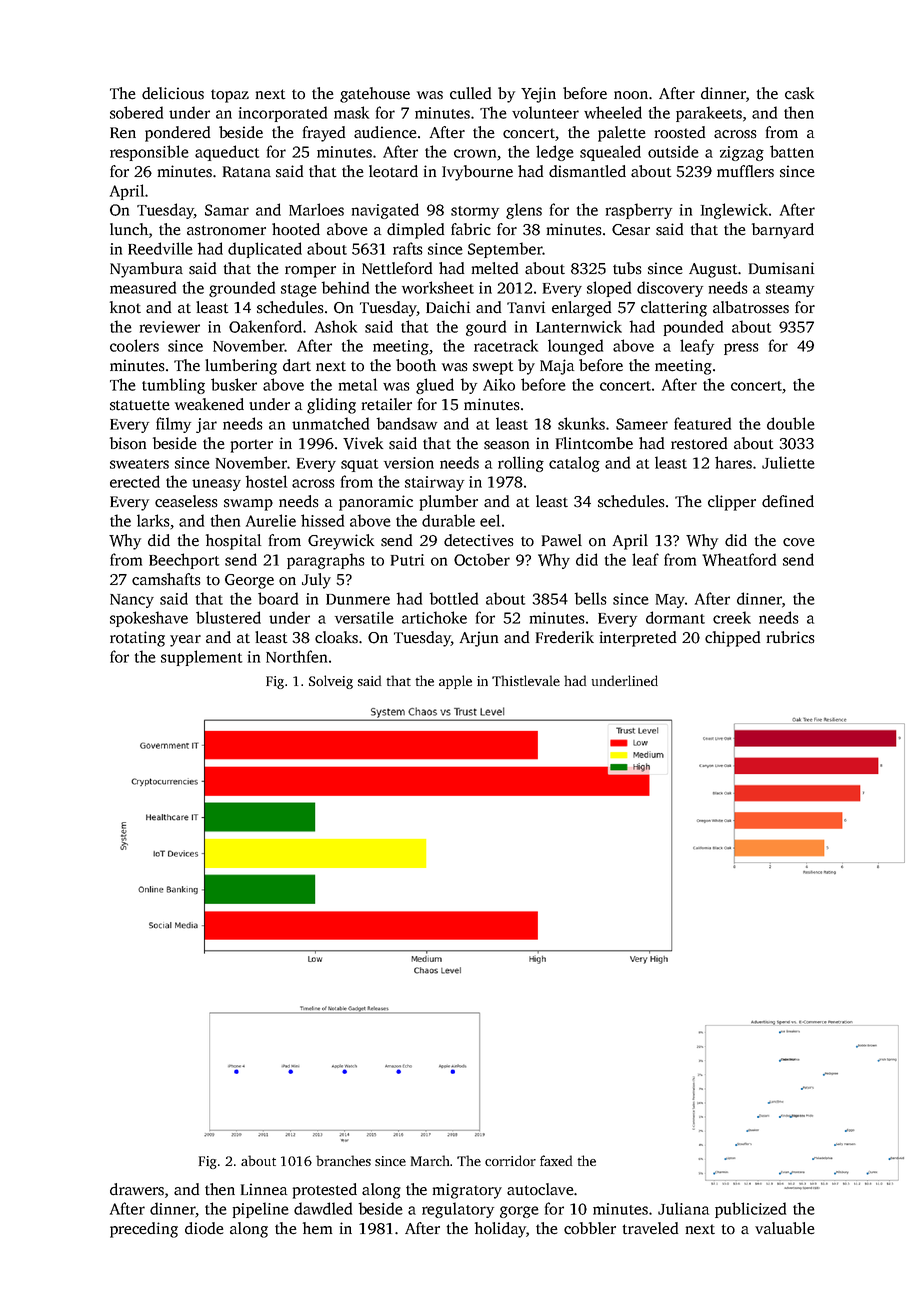 The height and width of the document is (1308, 924). I want to click on spokeshave, so click(149, 619).
